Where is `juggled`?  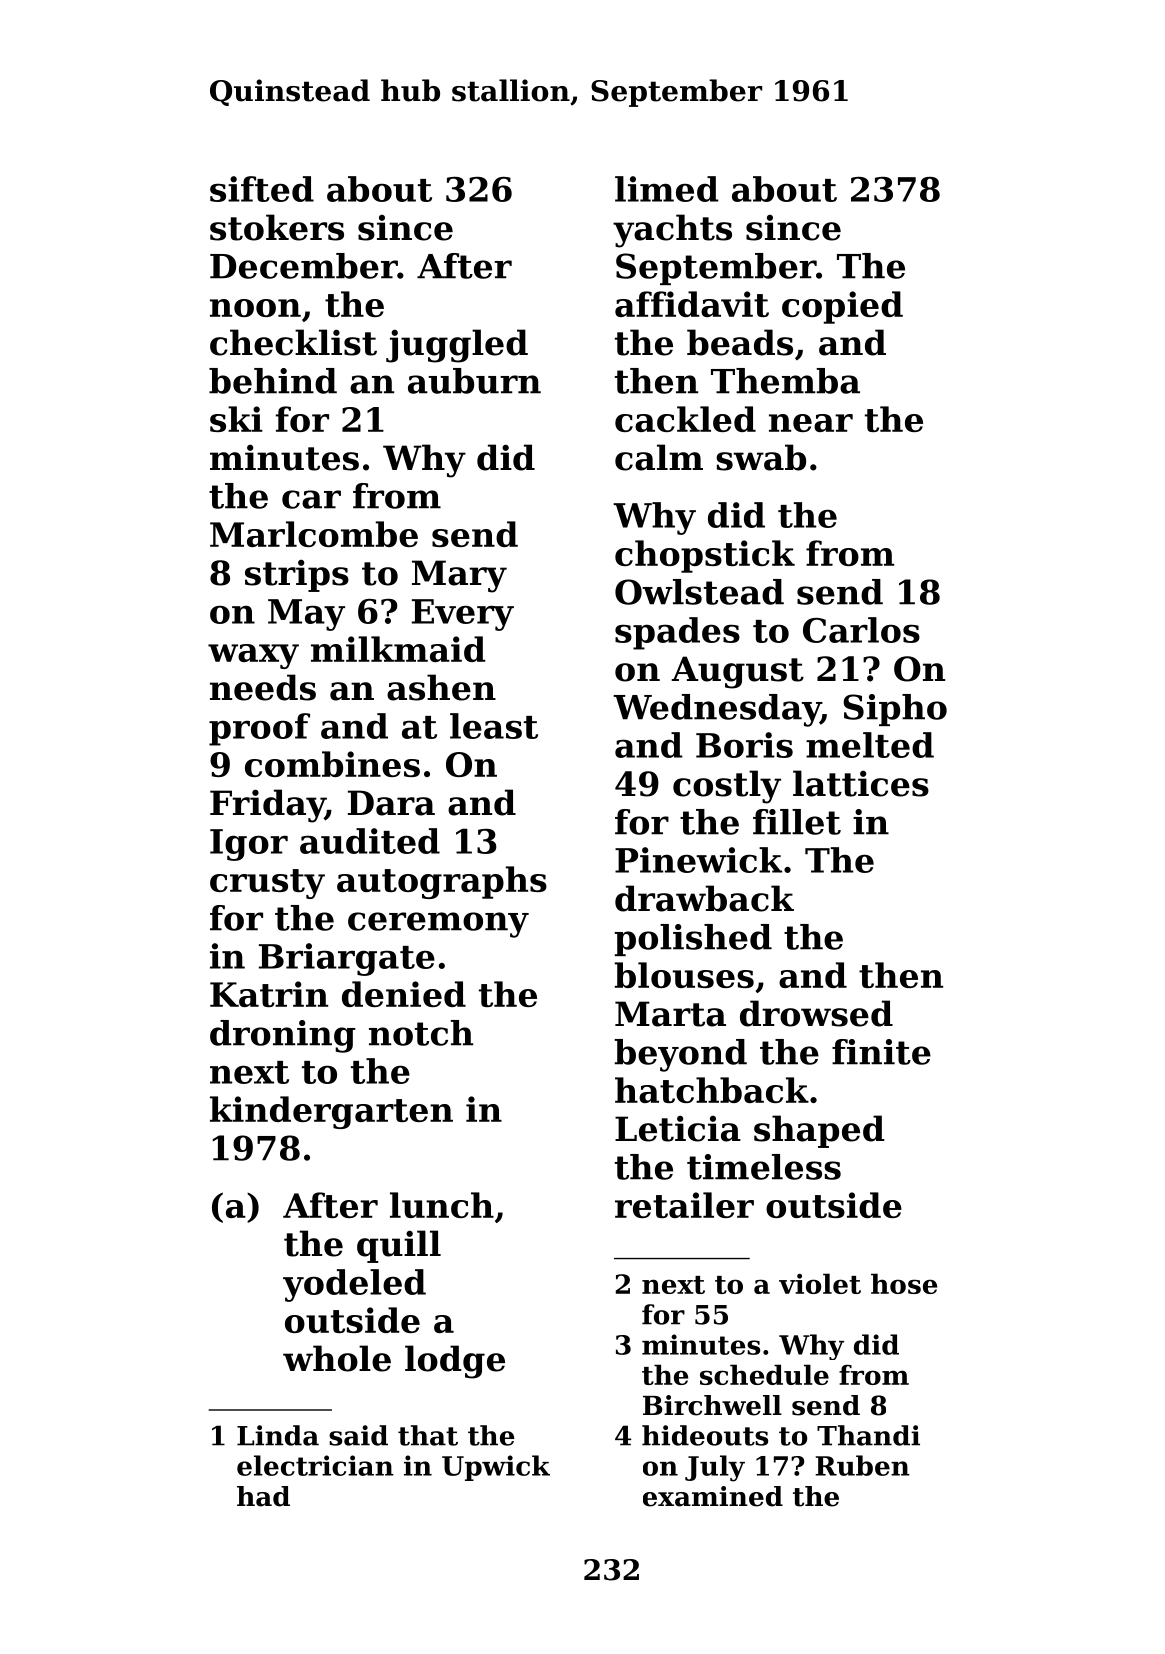
juggled is located at coordinates (457, 346).
